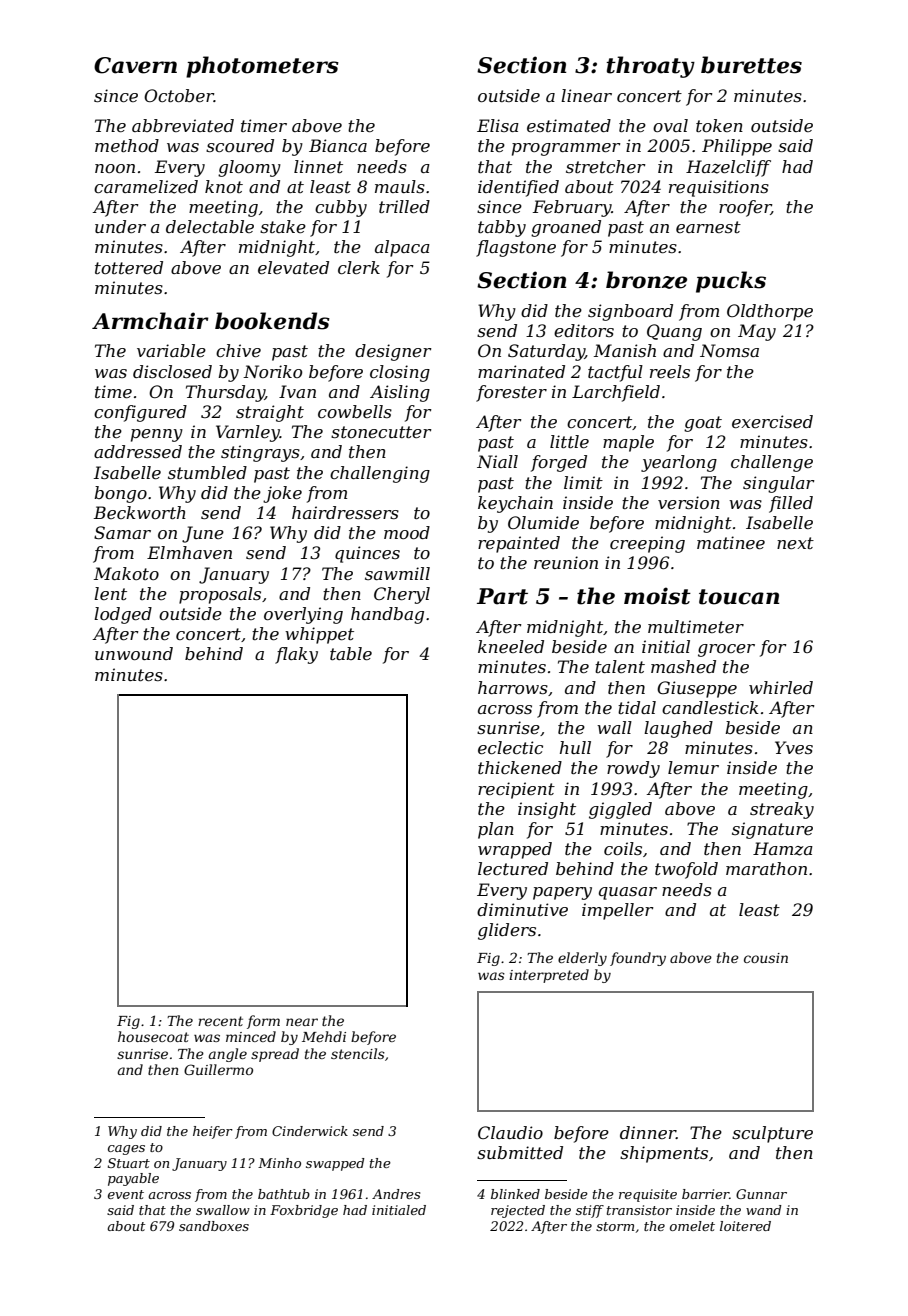 The width and height of the page is (908, 1316). I want to click on filled, so click(791, 504).
